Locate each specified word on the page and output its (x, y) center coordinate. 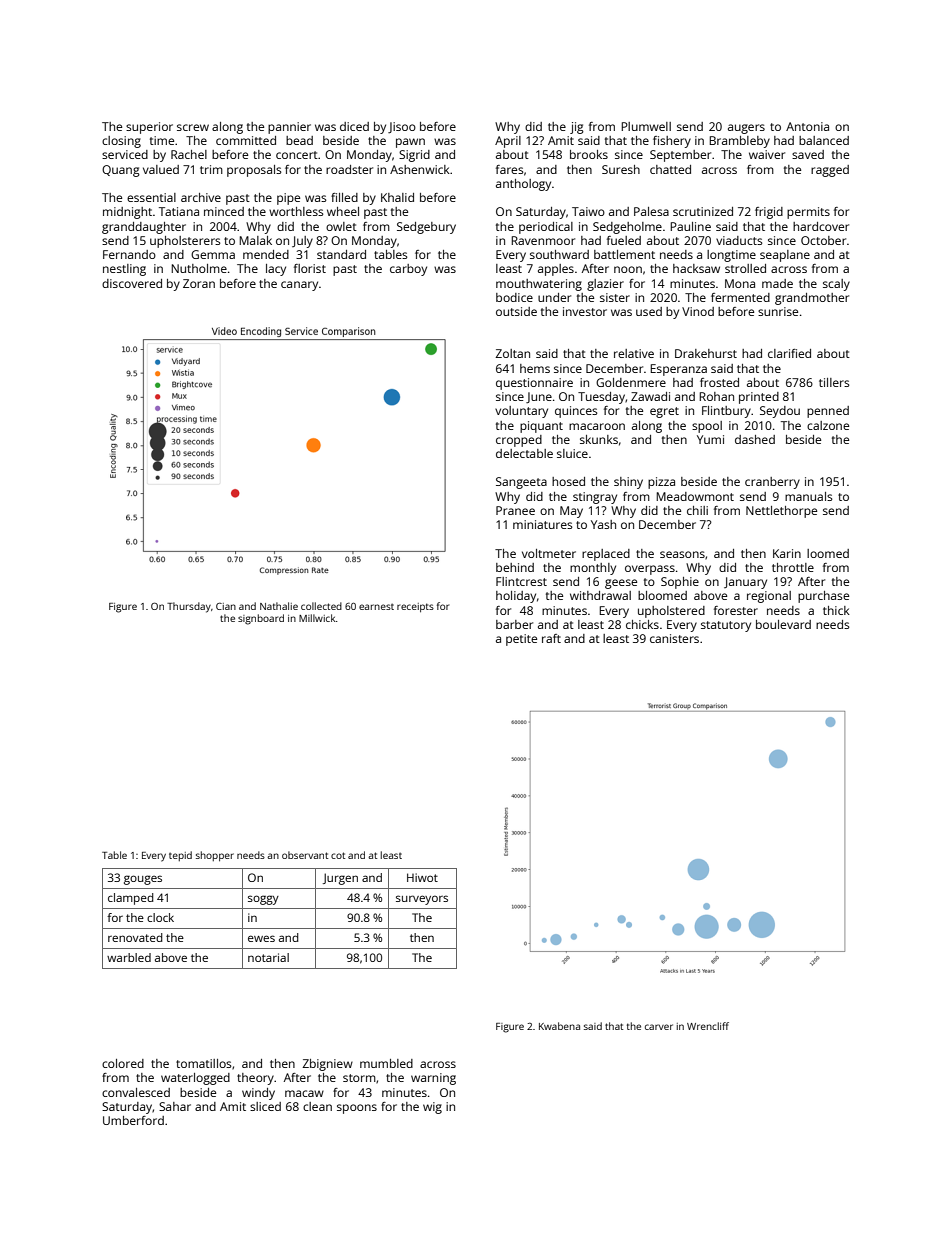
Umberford (133, 1120)
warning (433, 1079)
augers (746, 129)
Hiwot (422, 877)
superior (149, 128)
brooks (589, 154)
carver (659, 1027)
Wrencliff (708, 1026)
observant (305, 855)
